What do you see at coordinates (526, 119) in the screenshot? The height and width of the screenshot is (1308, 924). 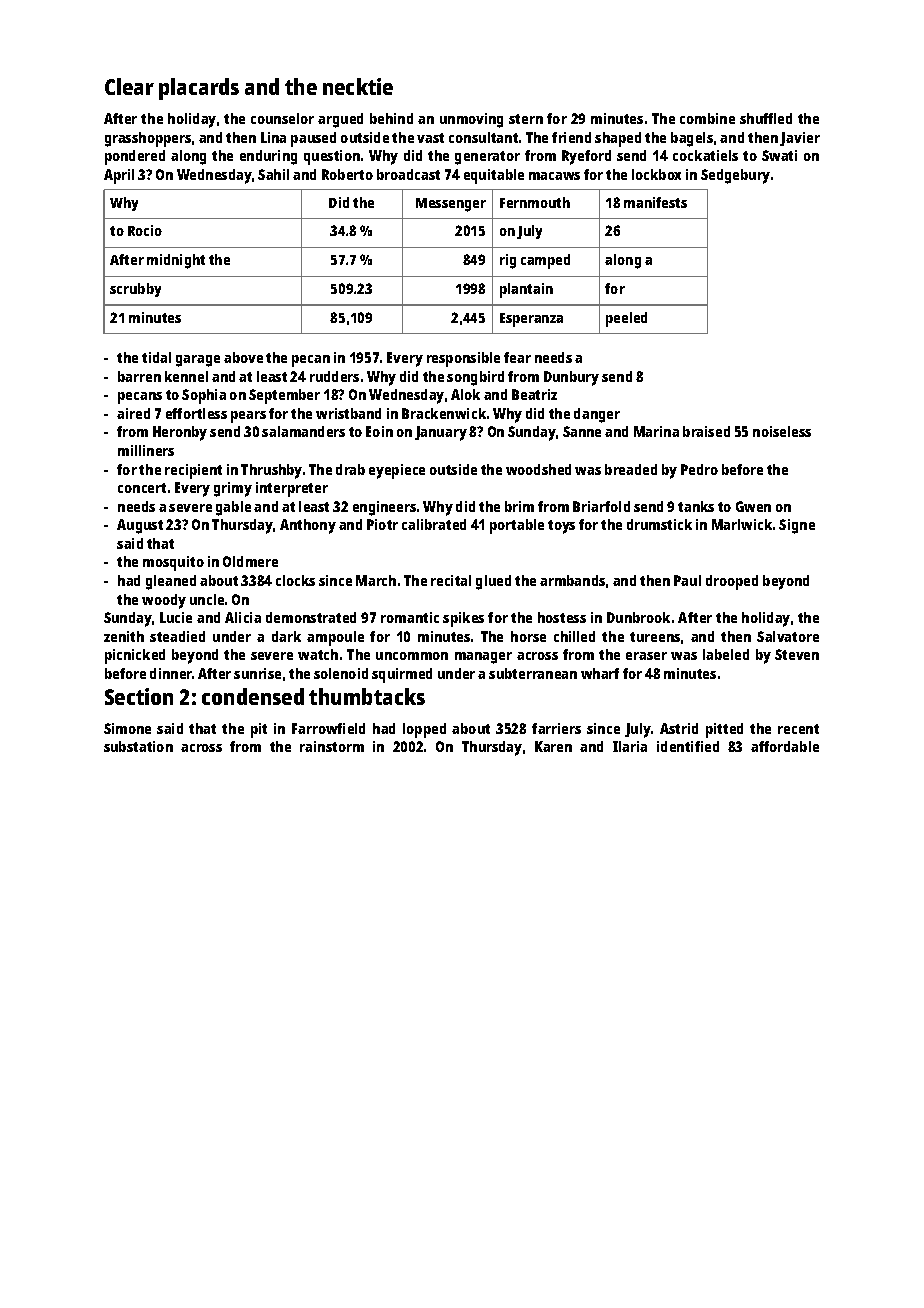 I see `stern` at bounding box center [526, 119].
